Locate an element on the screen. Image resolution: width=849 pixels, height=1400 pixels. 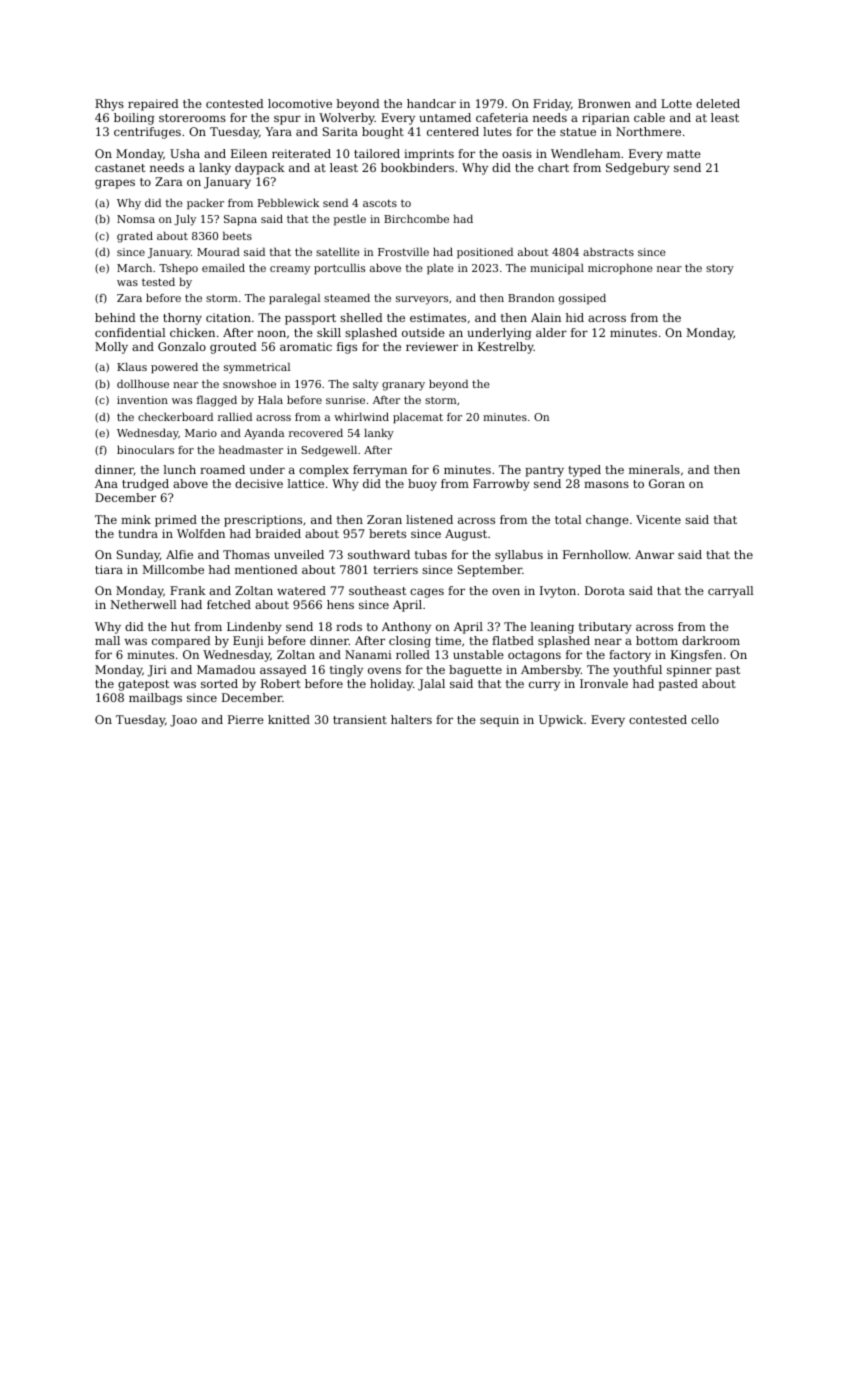
time is located at coordinates (448, 640).
